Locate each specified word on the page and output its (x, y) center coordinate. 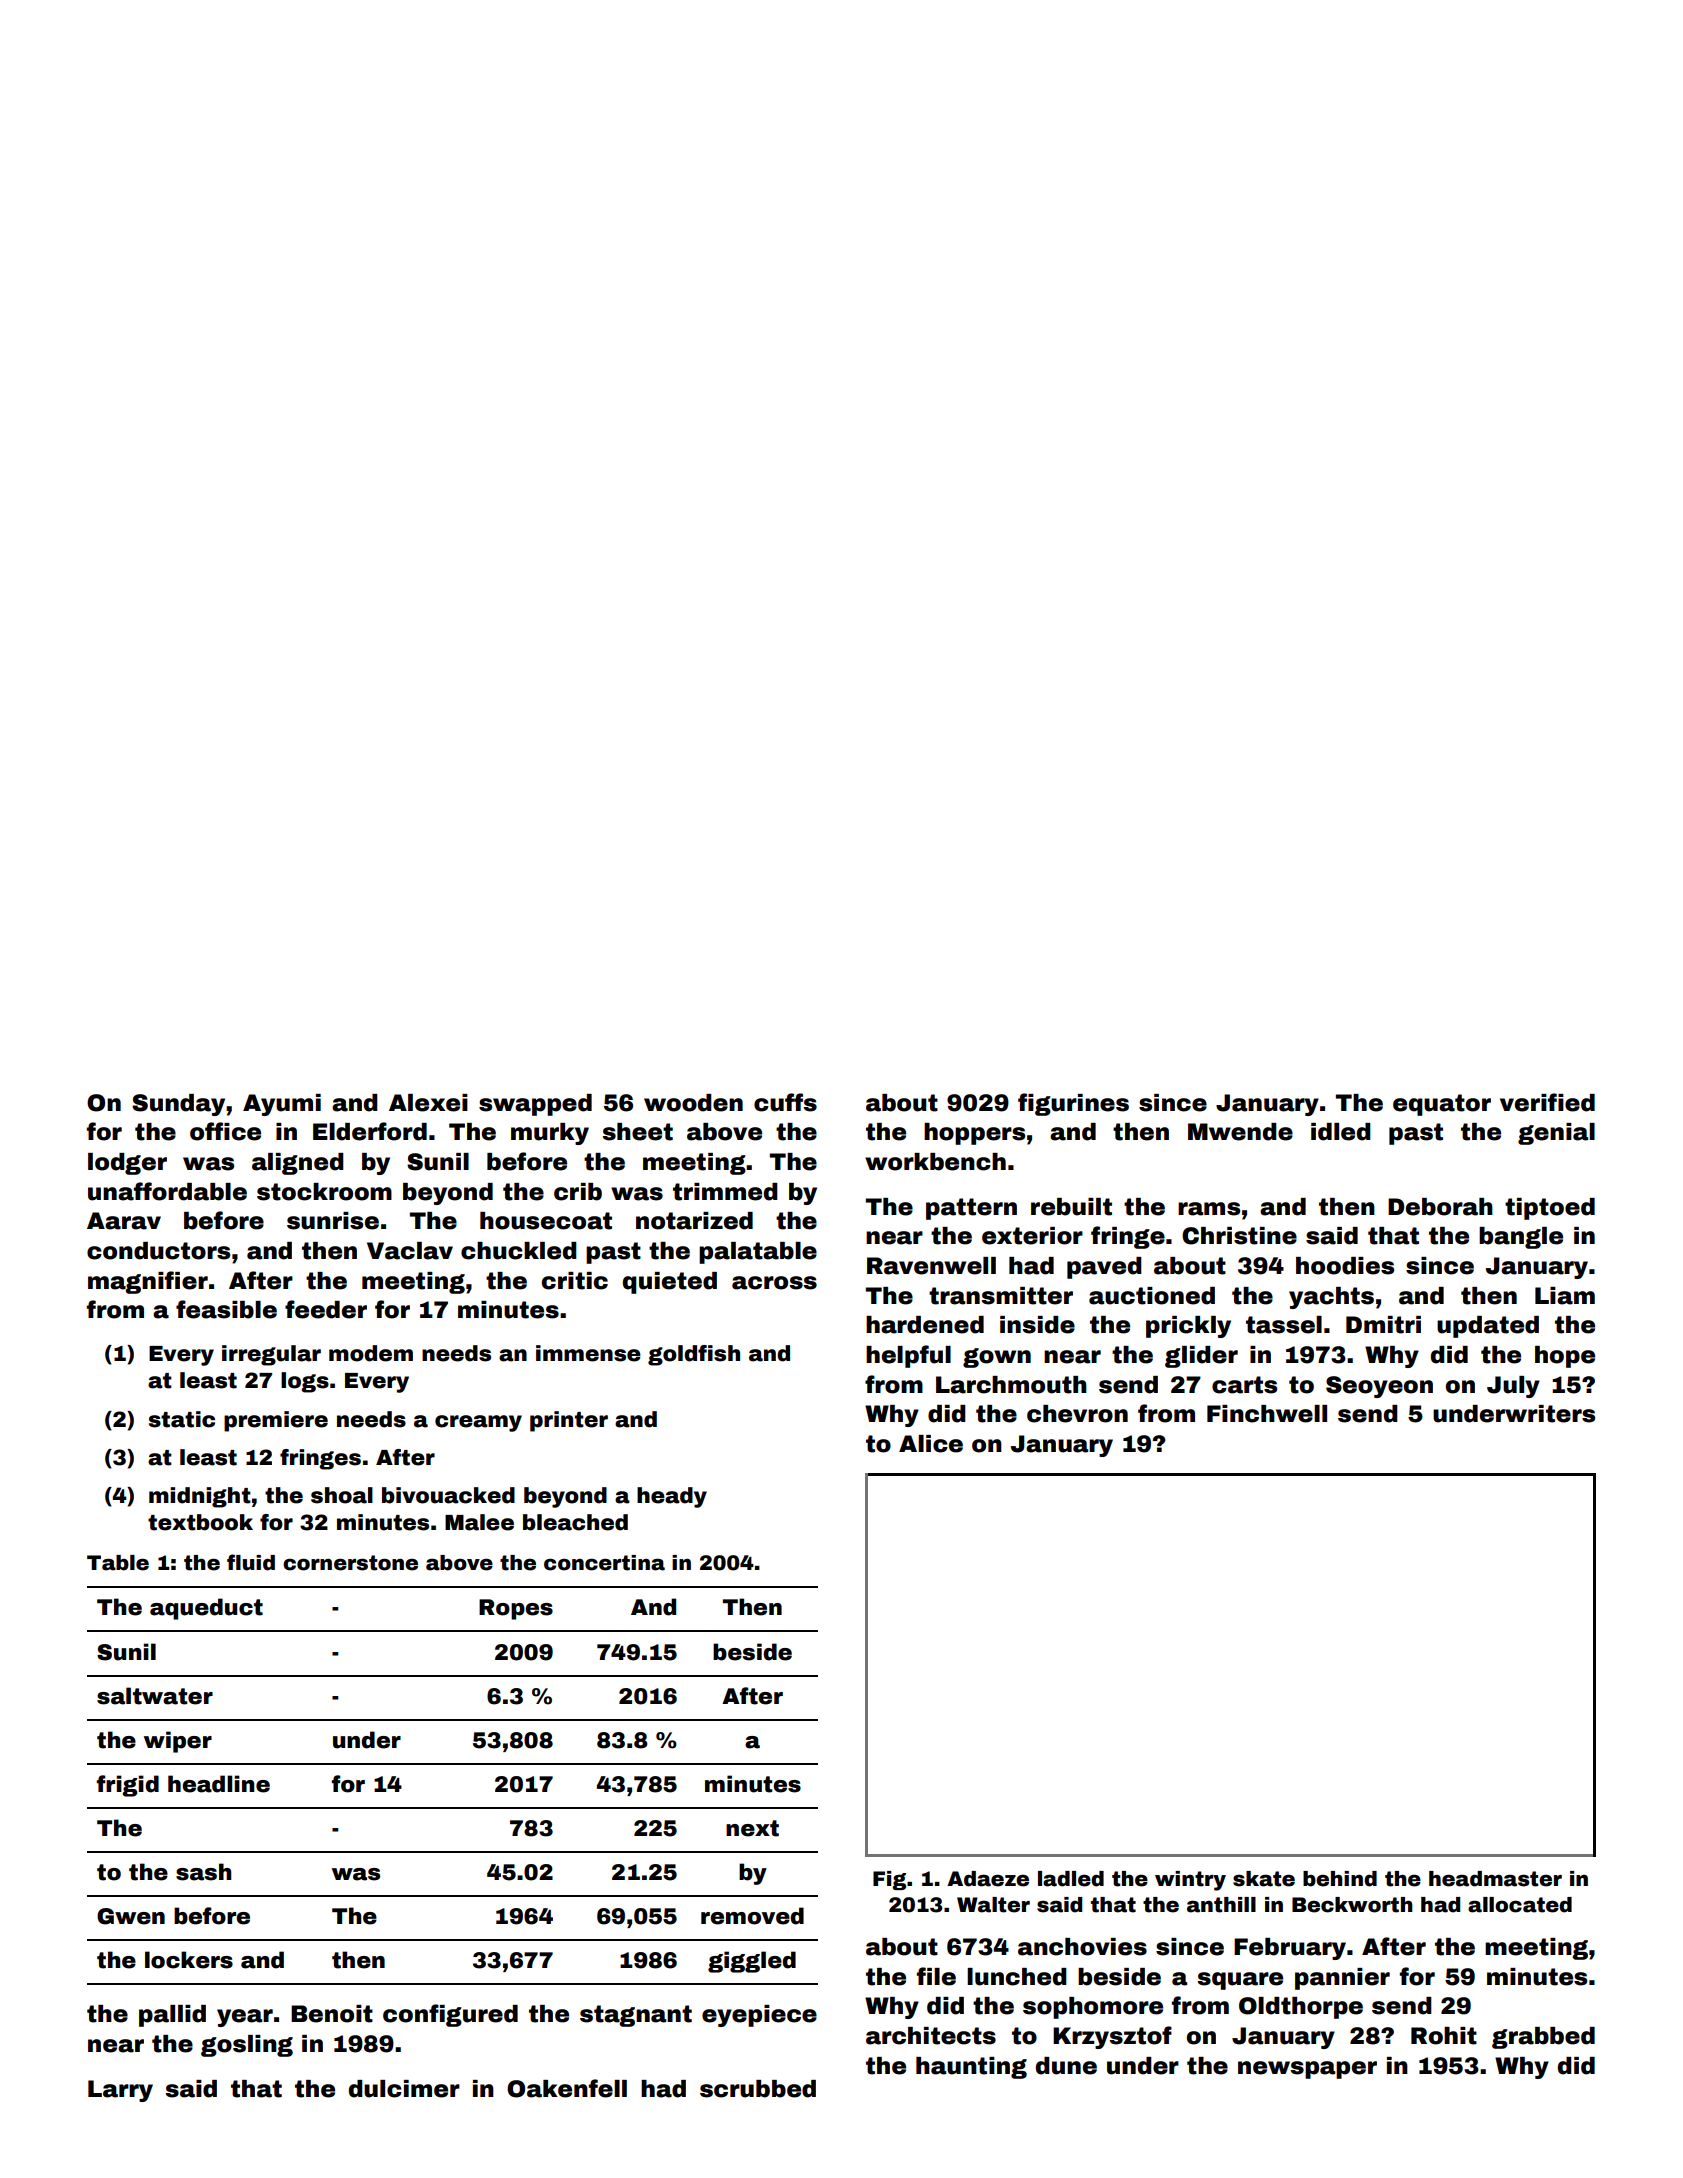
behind (1340, 1879)
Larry (120, 2091)
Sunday (178, 1105)
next (752, 1828)
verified (1547, 1102)
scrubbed (758, 2089)
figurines (1073, 1104)
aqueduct (206, 1609)
